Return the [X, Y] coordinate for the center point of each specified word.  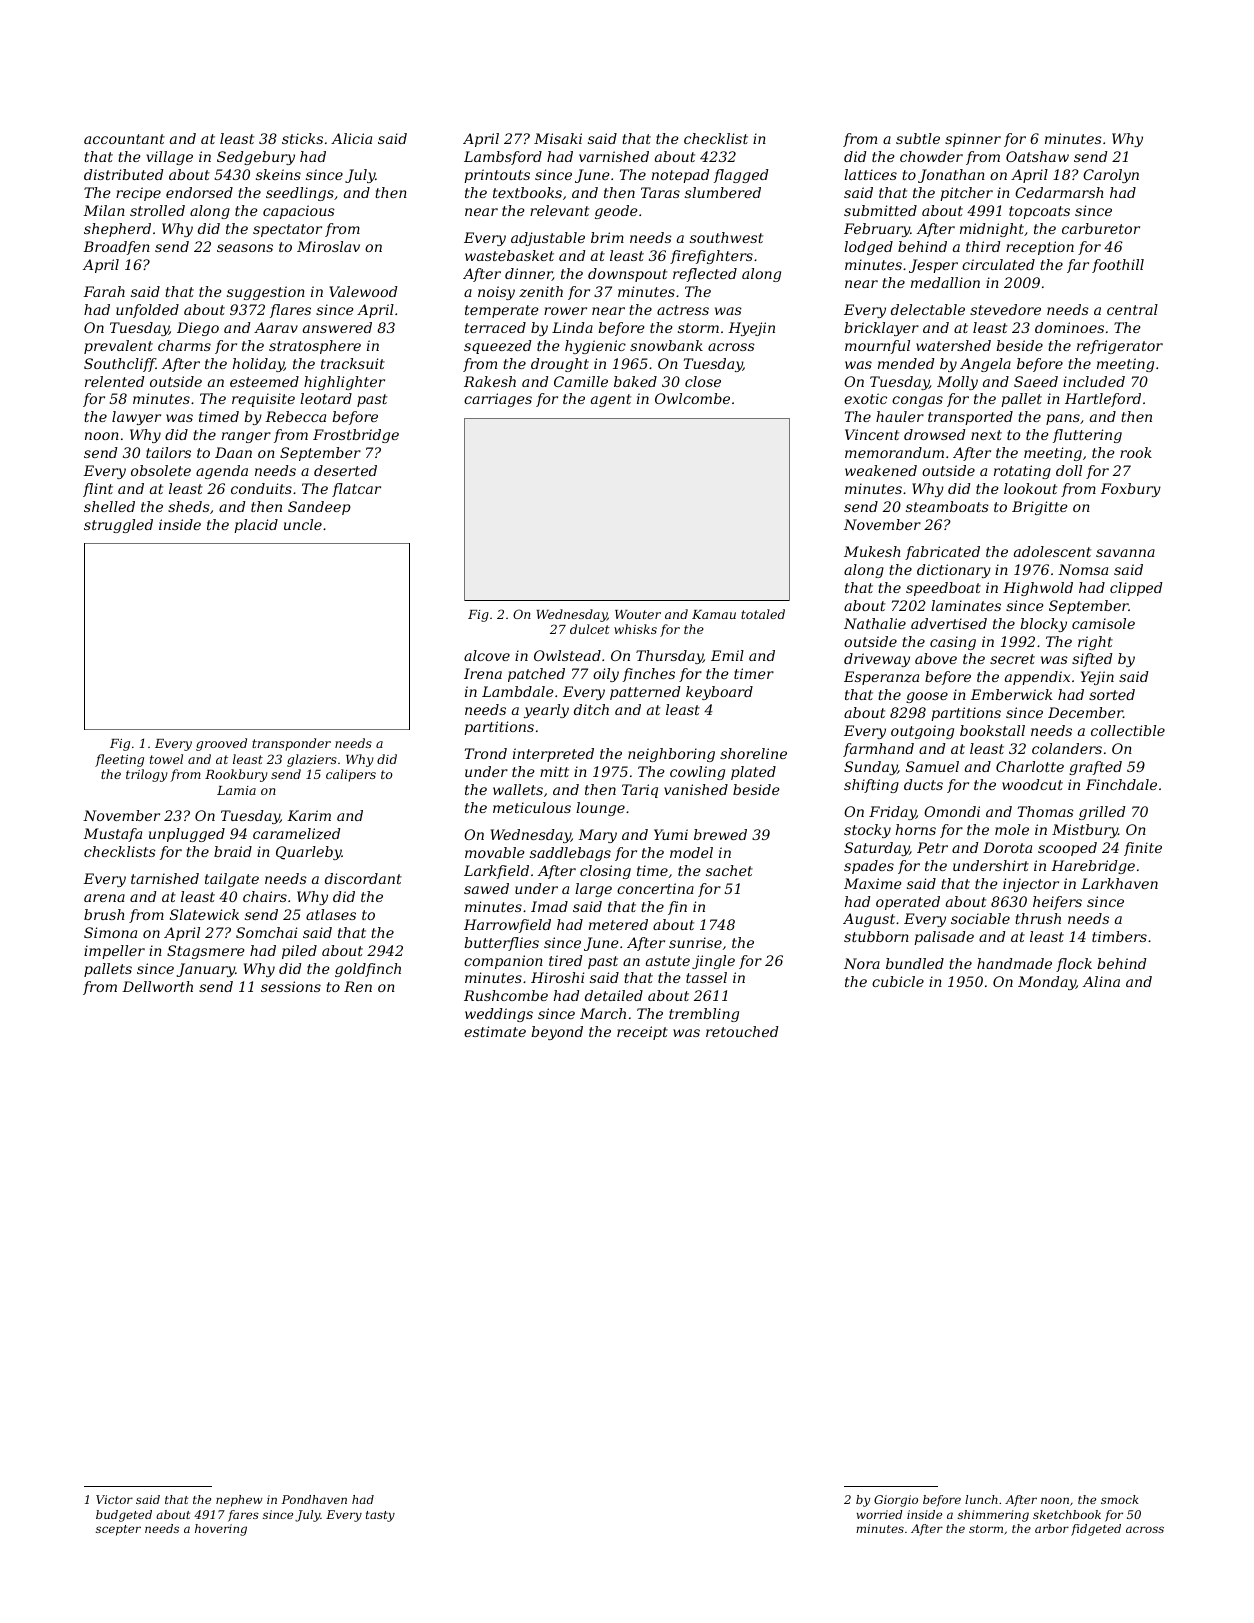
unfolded [147, 311]
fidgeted [1096, 1530]
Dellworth [157, 986]
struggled [118, 526]
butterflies [501, 944]
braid [233, 851]
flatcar [356, 490]
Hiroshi [557, 977]
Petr [932, 847]
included [1094, 381]
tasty [380, 1516]
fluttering [1087, 436]
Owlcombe [692, 398]
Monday [1047, 983]
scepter [118, 1530]
